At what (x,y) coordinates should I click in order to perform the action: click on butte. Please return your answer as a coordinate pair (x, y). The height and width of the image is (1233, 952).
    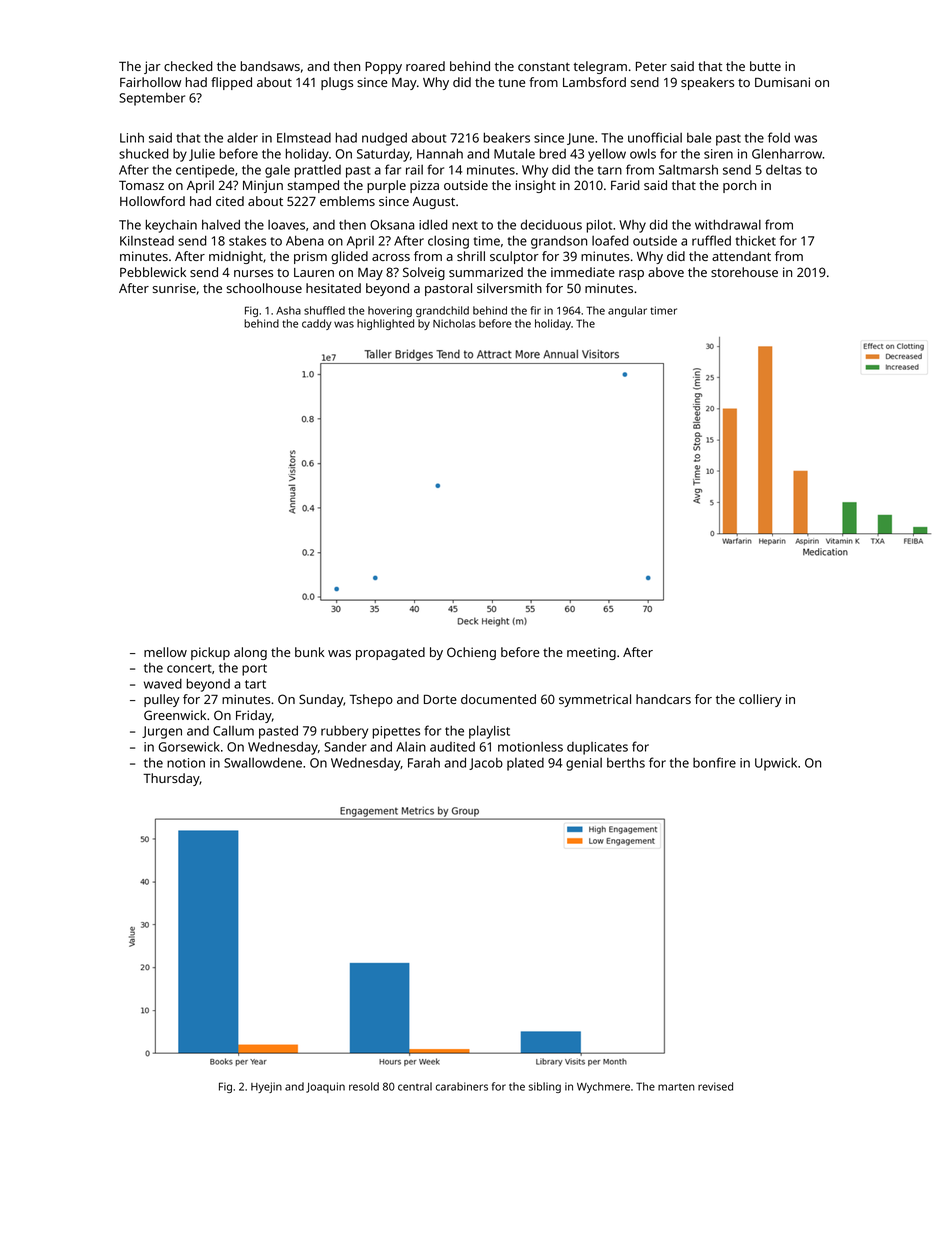
    Looking at the image, I should click on (765, 66).
